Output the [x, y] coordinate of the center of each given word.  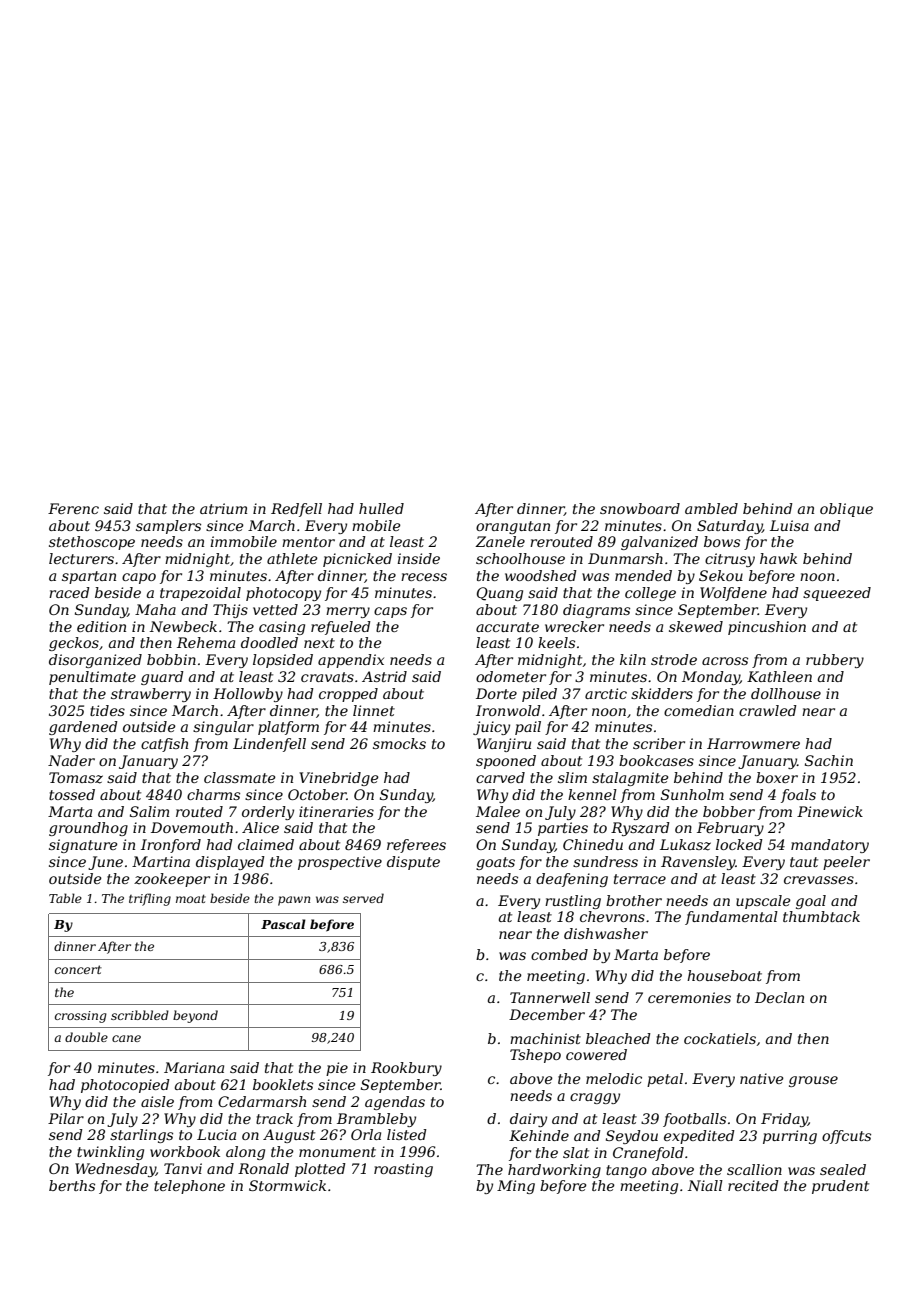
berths [72, 1185]
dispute [413, 863]
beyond [195, 1016]
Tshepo [535, 1056]
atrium [223, 508]
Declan [779, 997]
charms [213, 794]
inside [418, 558]
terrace [640, 879]
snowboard [640, 508]
